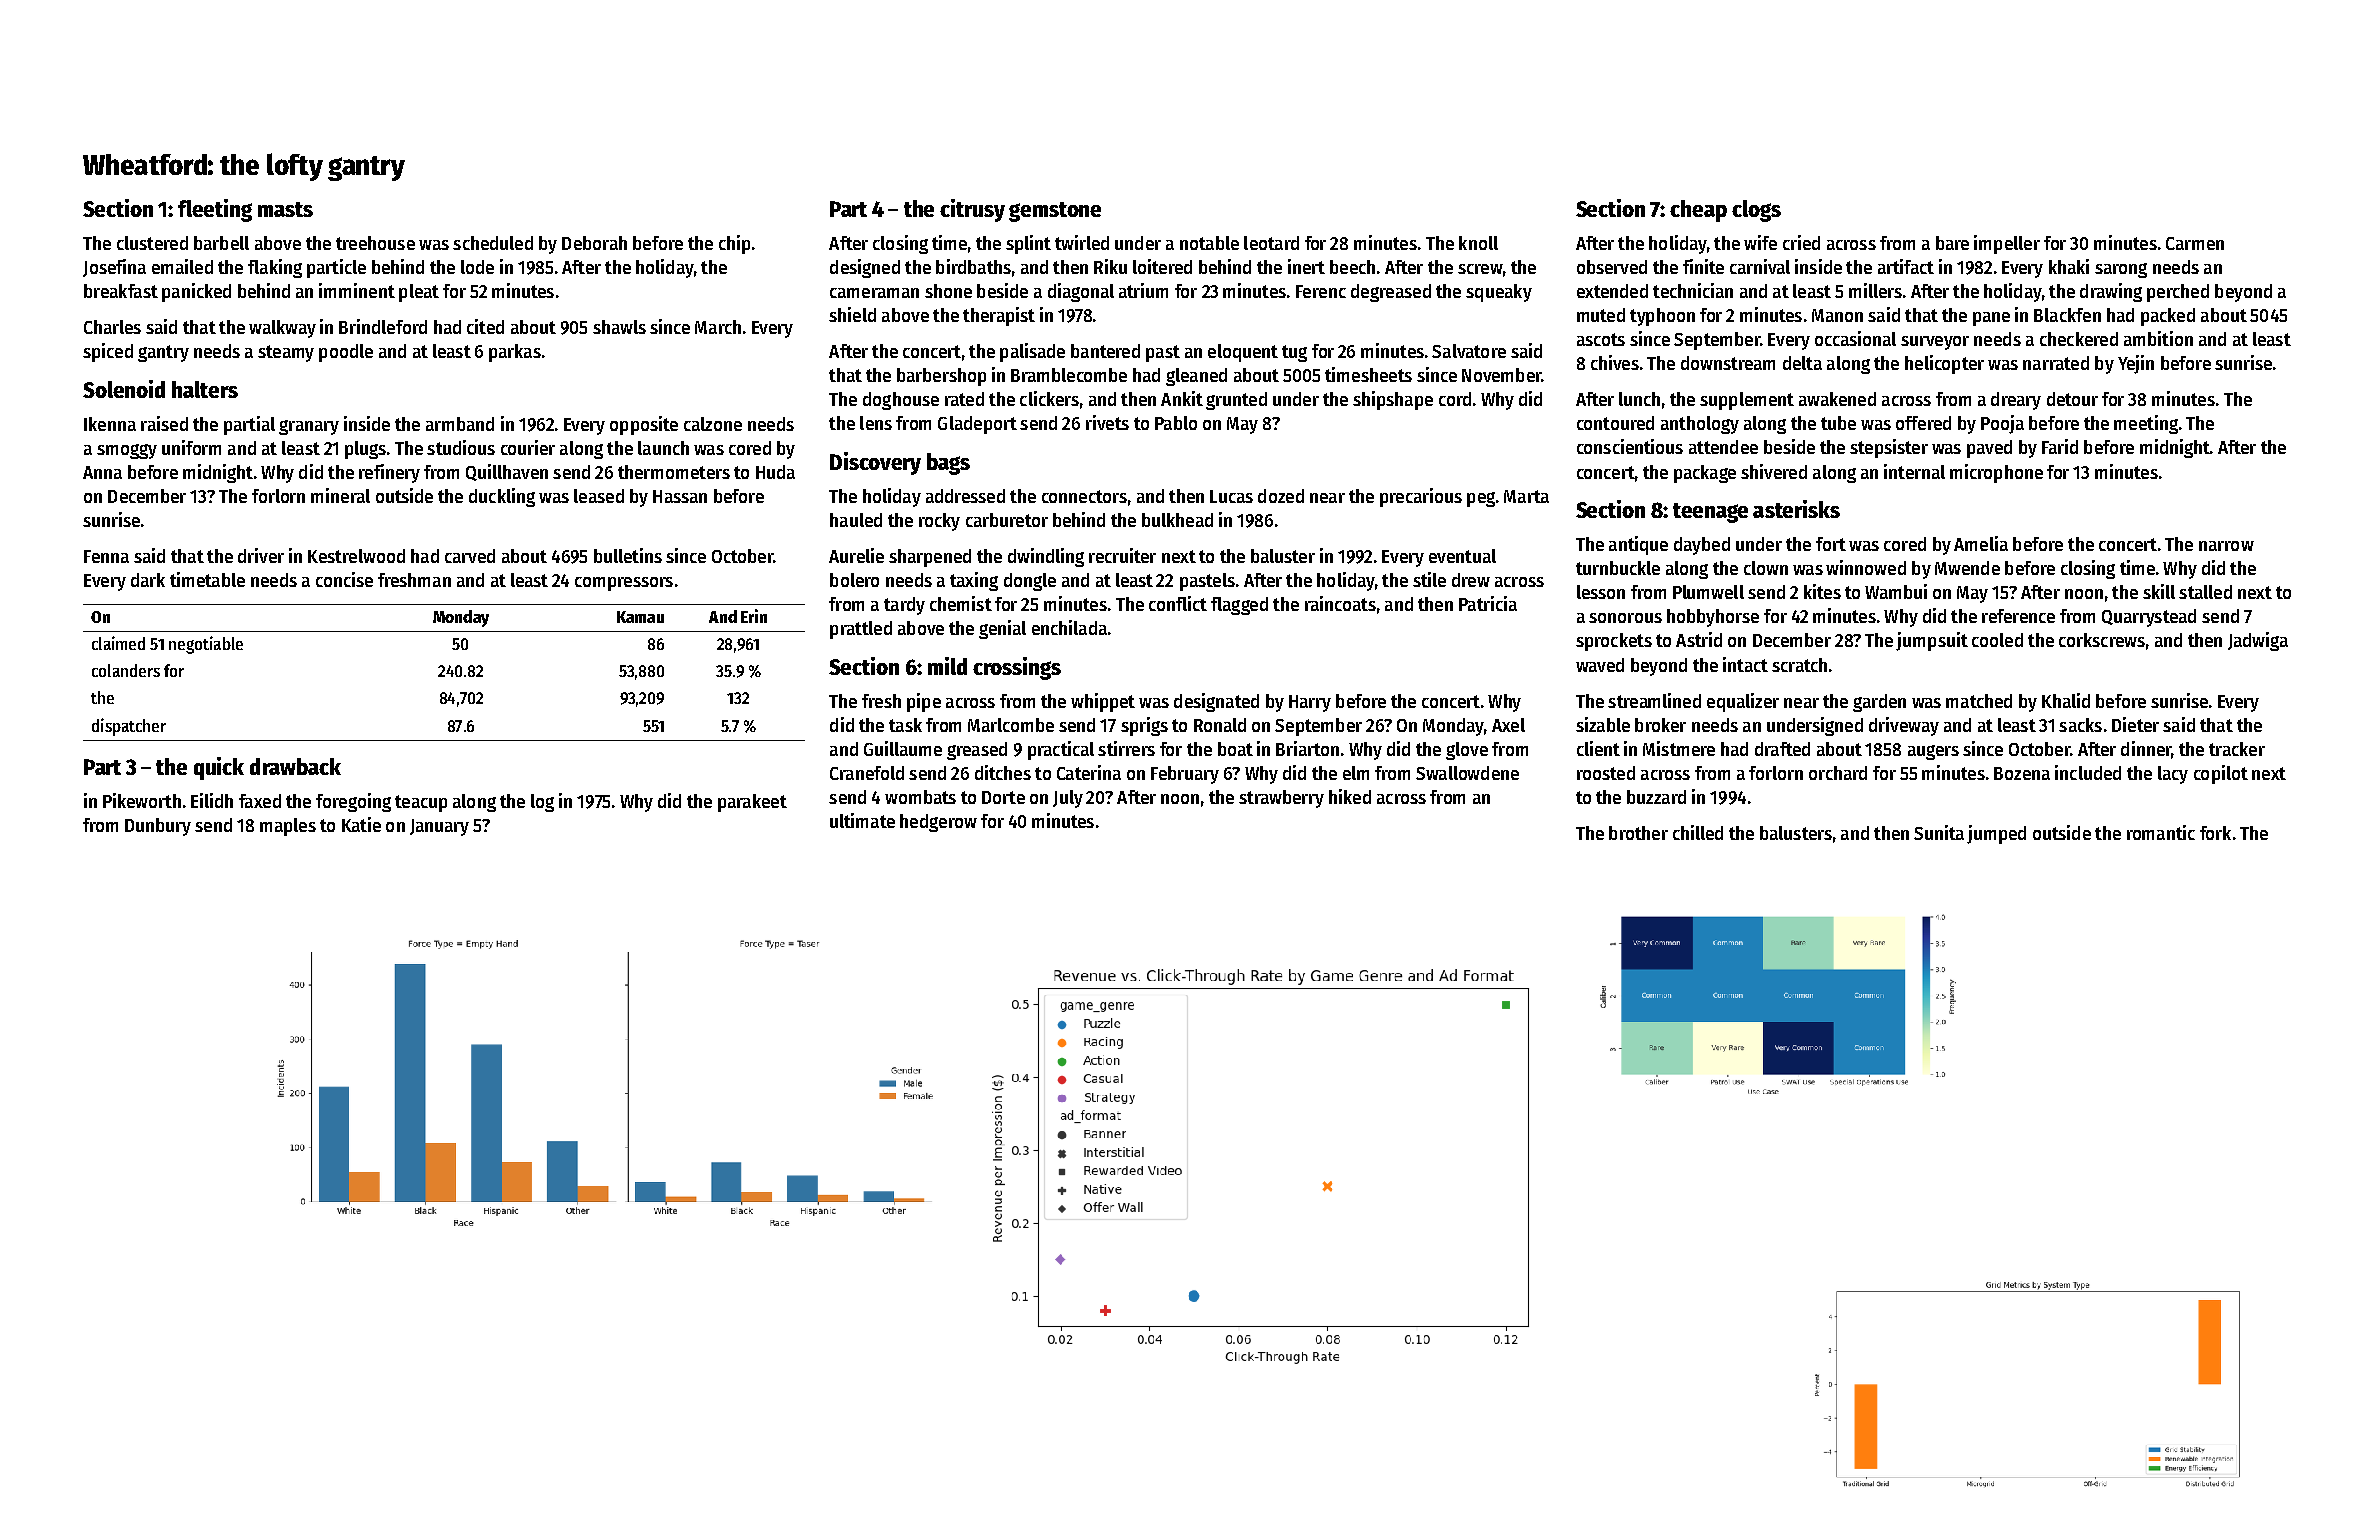 The height and width of the screenshot is (1540, 2380). What do you see at coordinates (644, 425) in the screenshot?
I see `opposite` at bounding box center [644, 425].
